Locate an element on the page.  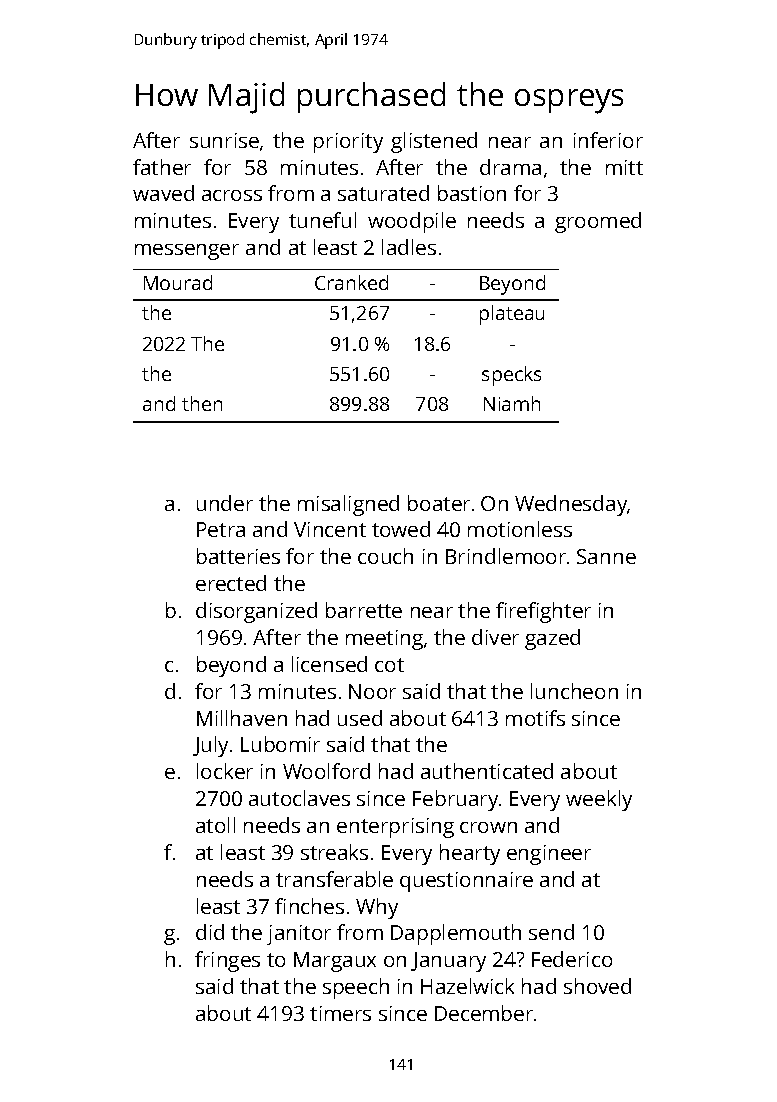
across is located at coordinates (232, 195).
